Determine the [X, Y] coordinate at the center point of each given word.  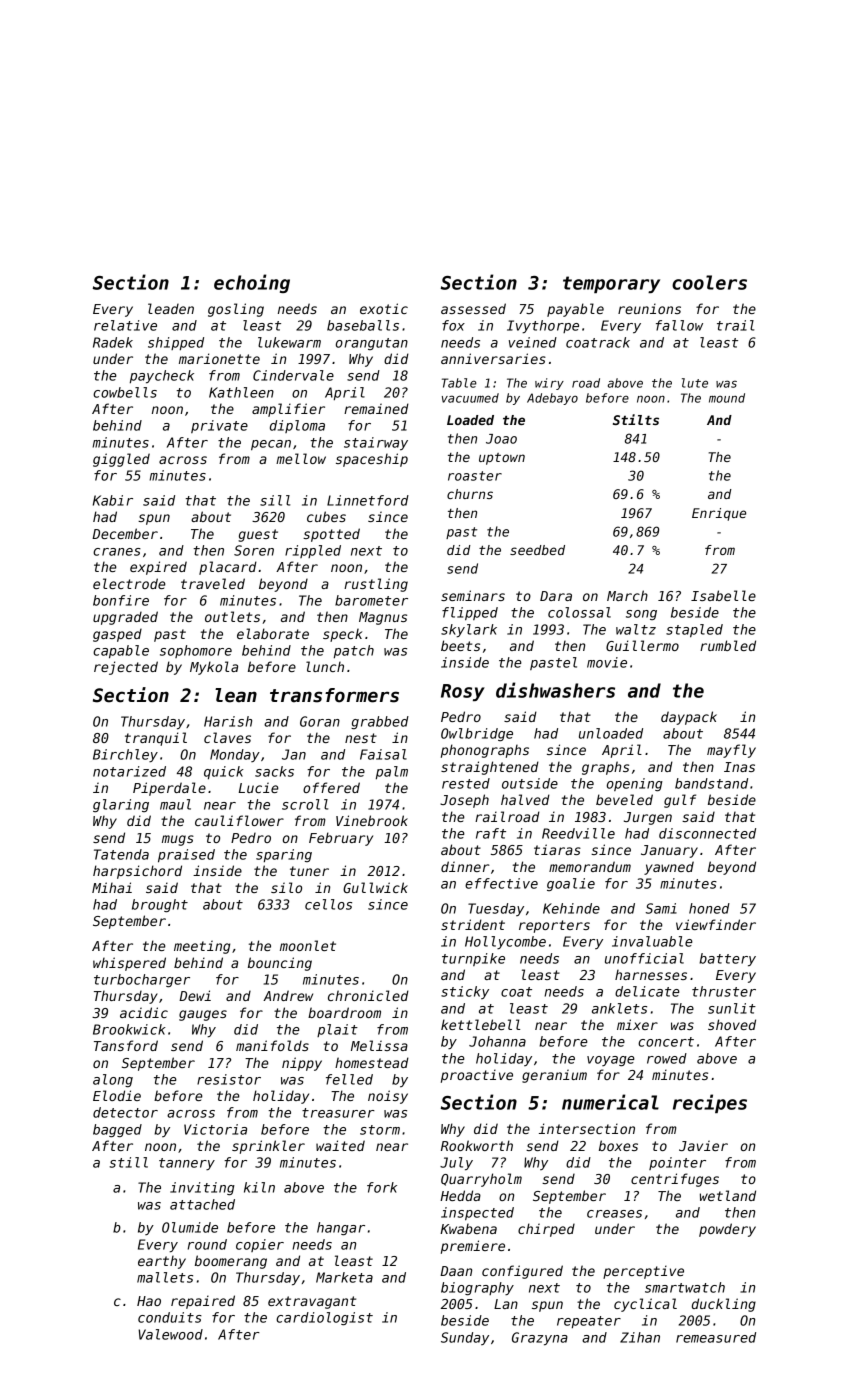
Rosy [463, 692]
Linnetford [368, 500]
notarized [129, 771]
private [219, 426]
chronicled [368, 995]
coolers [709, 282]
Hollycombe [505, 942]
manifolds [272, 1045]
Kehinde [571, 908]
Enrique [719, 514]
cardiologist [324, 1319]
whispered [129, 964]
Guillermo [642, 645]
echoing [252, 283]
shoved [732, 1024]
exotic [384, 308]
